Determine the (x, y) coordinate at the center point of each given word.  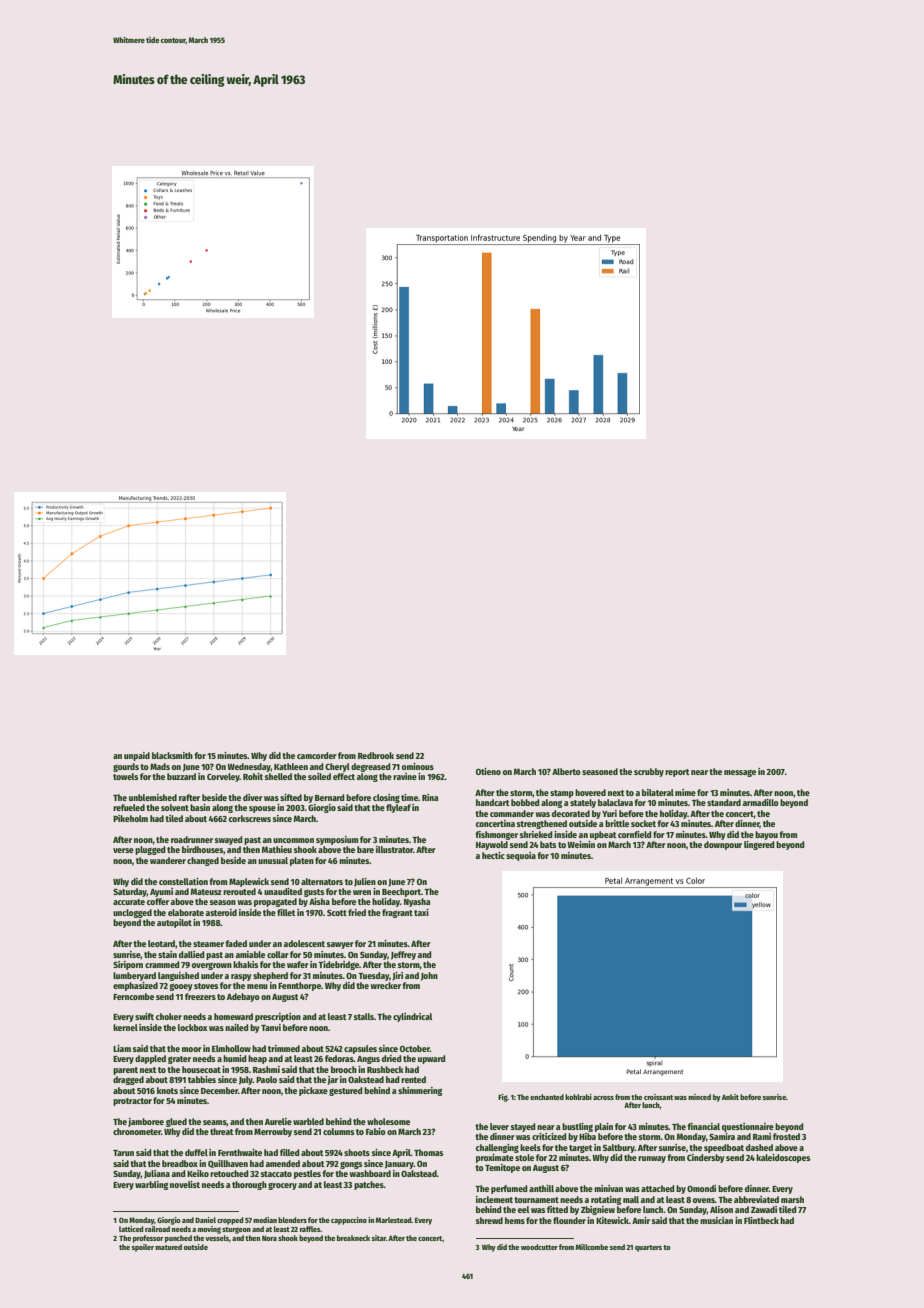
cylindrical (412, 1017)
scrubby (649, 772)
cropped (230, 1221)
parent (125, 1071)
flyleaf (398, 808)
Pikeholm (130, 818)
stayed (523, 1127)
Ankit (730, 1097)
